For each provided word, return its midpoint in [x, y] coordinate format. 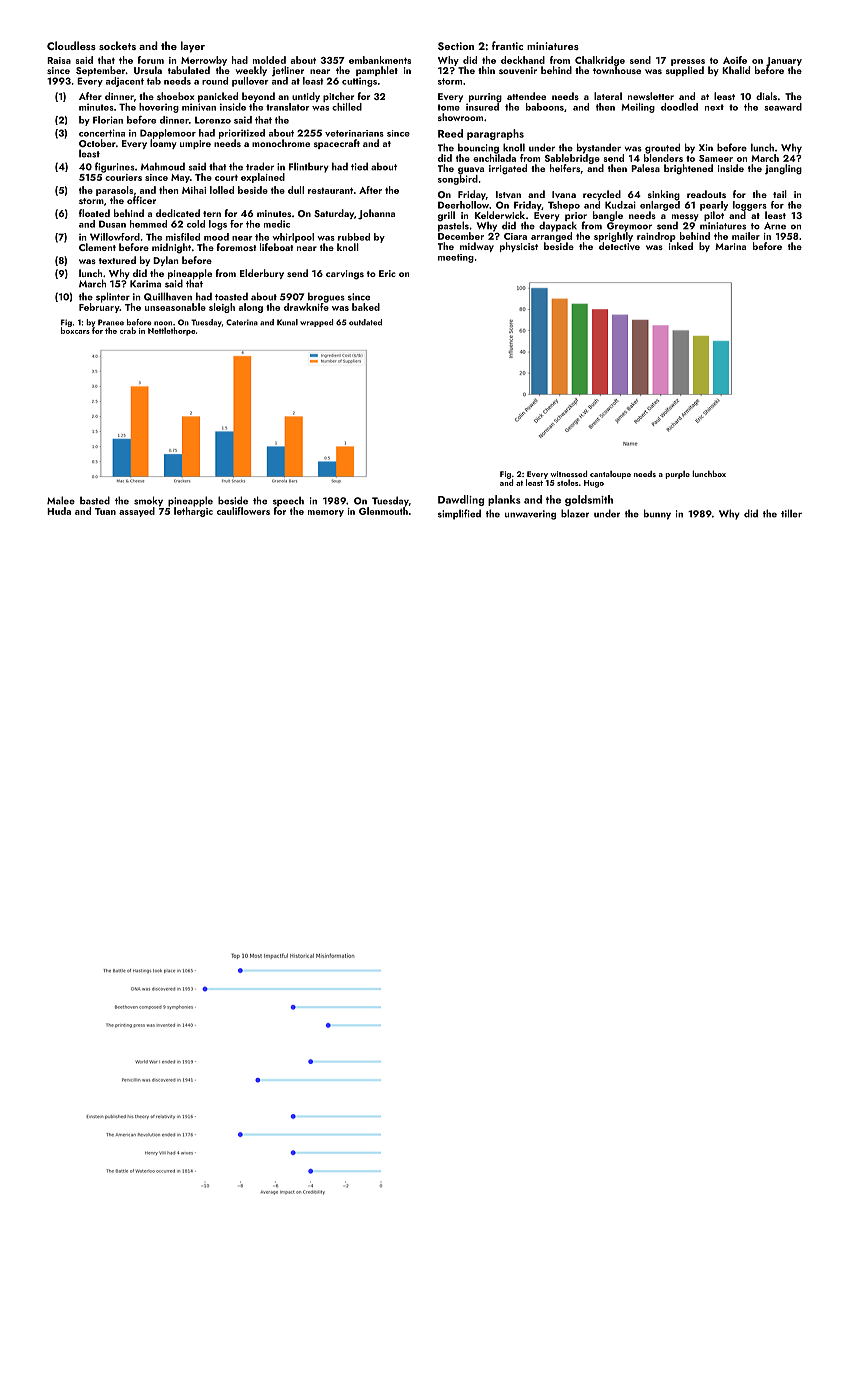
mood [216, 237]
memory [326, 513]
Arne [775, 226]
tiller [791, 513]
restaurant [330, 190]
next [714, 107]
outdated [365, 322]
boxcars [75, 330]
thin [486, 70]
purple [677, 475]
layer [193, 47]
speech [288, 501]
